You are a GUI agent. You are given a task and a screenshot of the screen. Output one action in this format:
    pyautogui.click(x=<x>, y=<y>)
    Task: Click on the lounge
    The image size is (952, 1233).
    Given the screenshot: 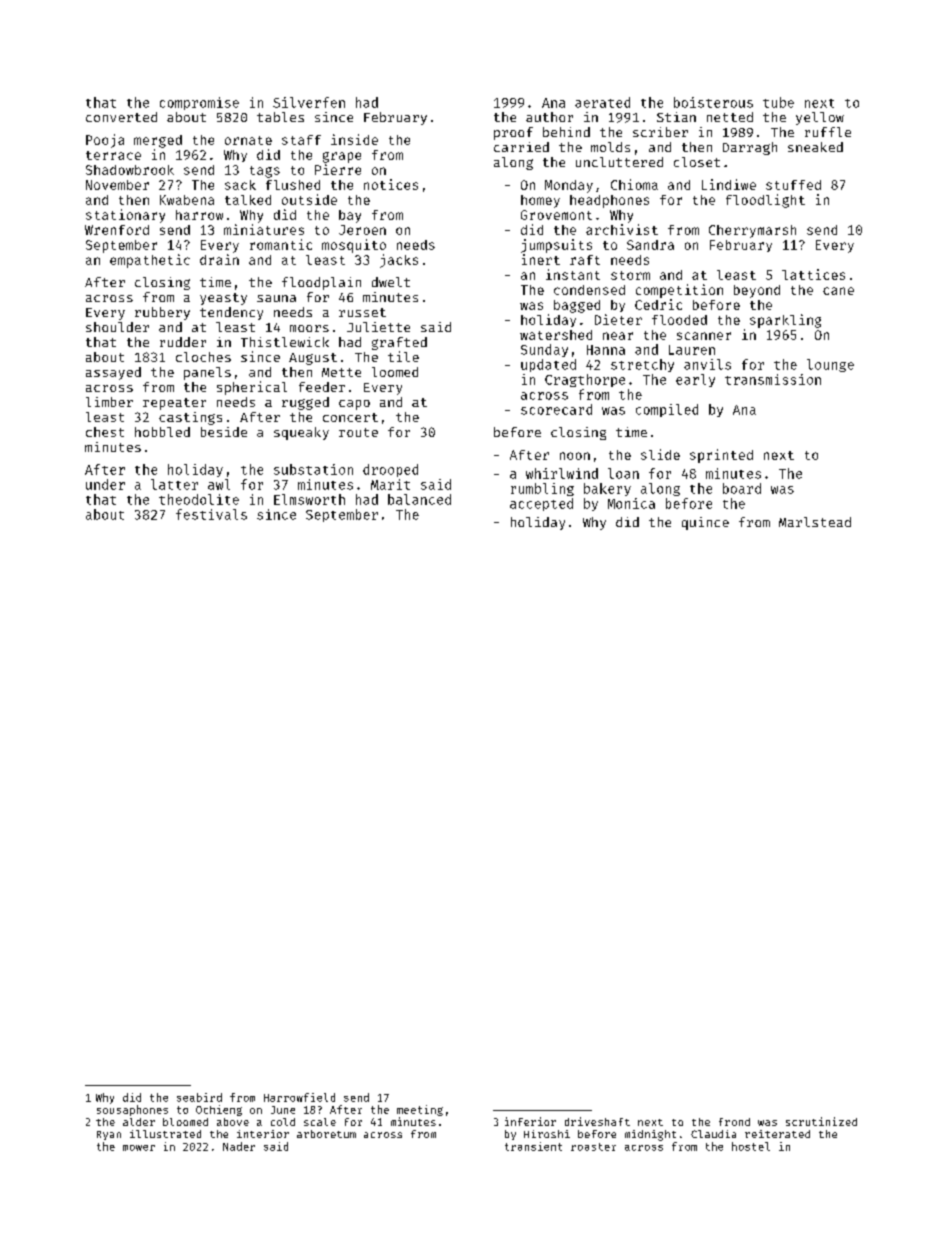 What is the action you would take?
    pyautogui.click(x=830, y=365)
